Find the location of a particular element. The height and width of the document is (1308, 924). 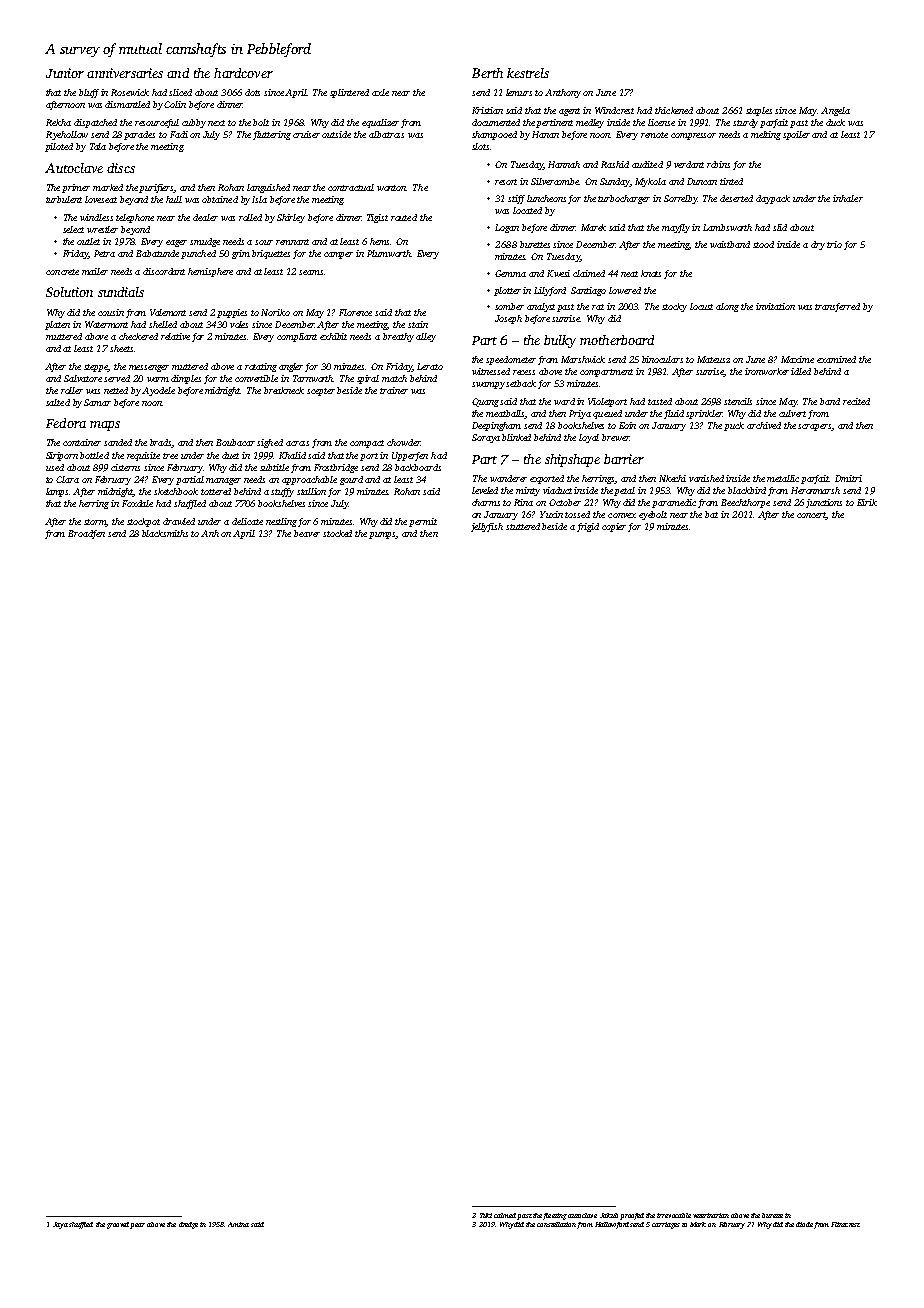

blinked is located at coordinates (516, 437).
